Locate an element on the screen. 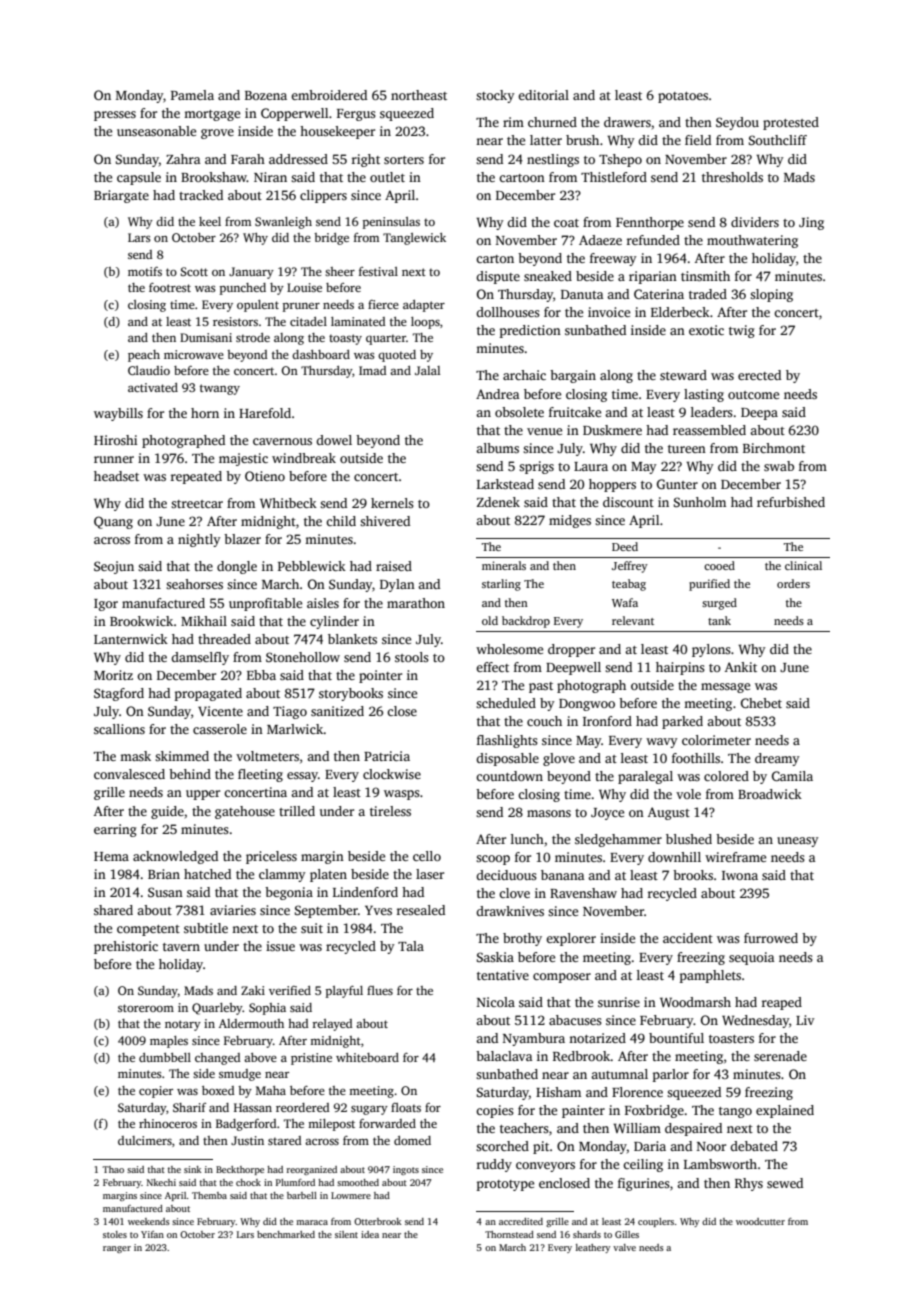 The image size is (924, 1308). peach is located at coordinates (144, 356).
